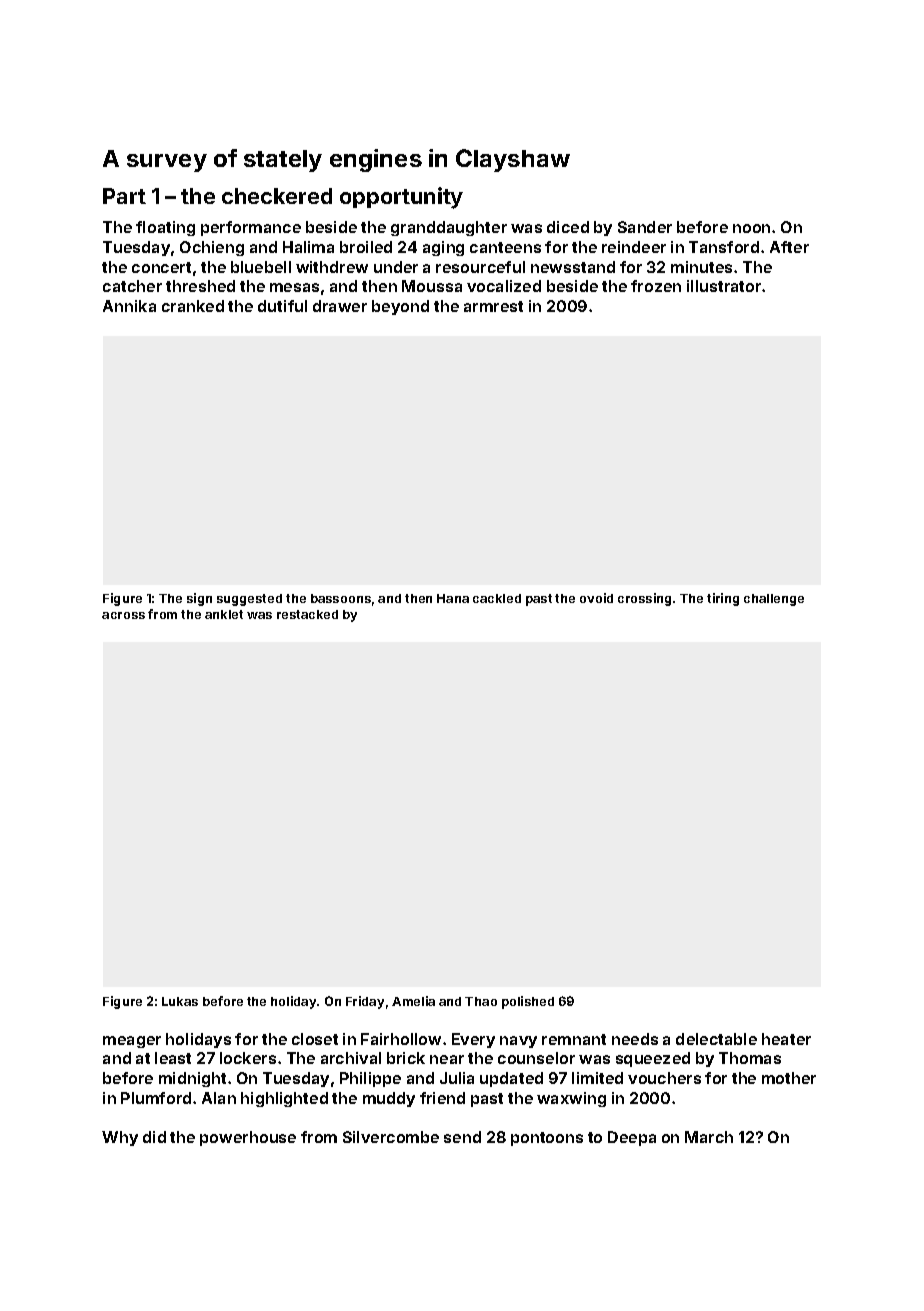 The height and width of the screenshot is (1311, 924). What do you see at coordinates (401, 198) in the screenshot?
I see `opportunity` at bounding box center [401, 198].
